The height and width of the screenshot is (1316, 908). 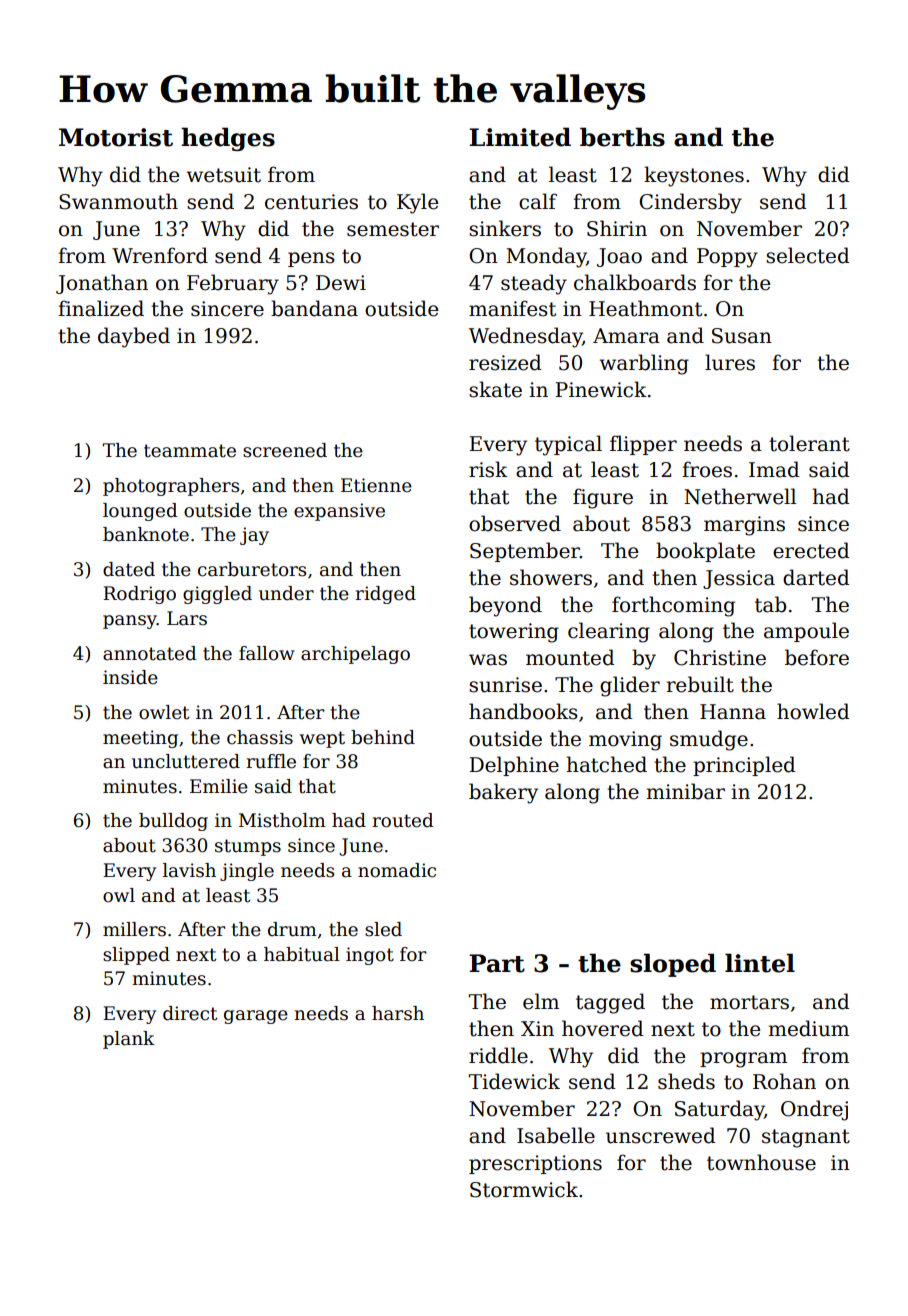 What do you see at coordinates (520, 137) in the screenshot?
I see `Limited` at bounding box center [520, 137].
